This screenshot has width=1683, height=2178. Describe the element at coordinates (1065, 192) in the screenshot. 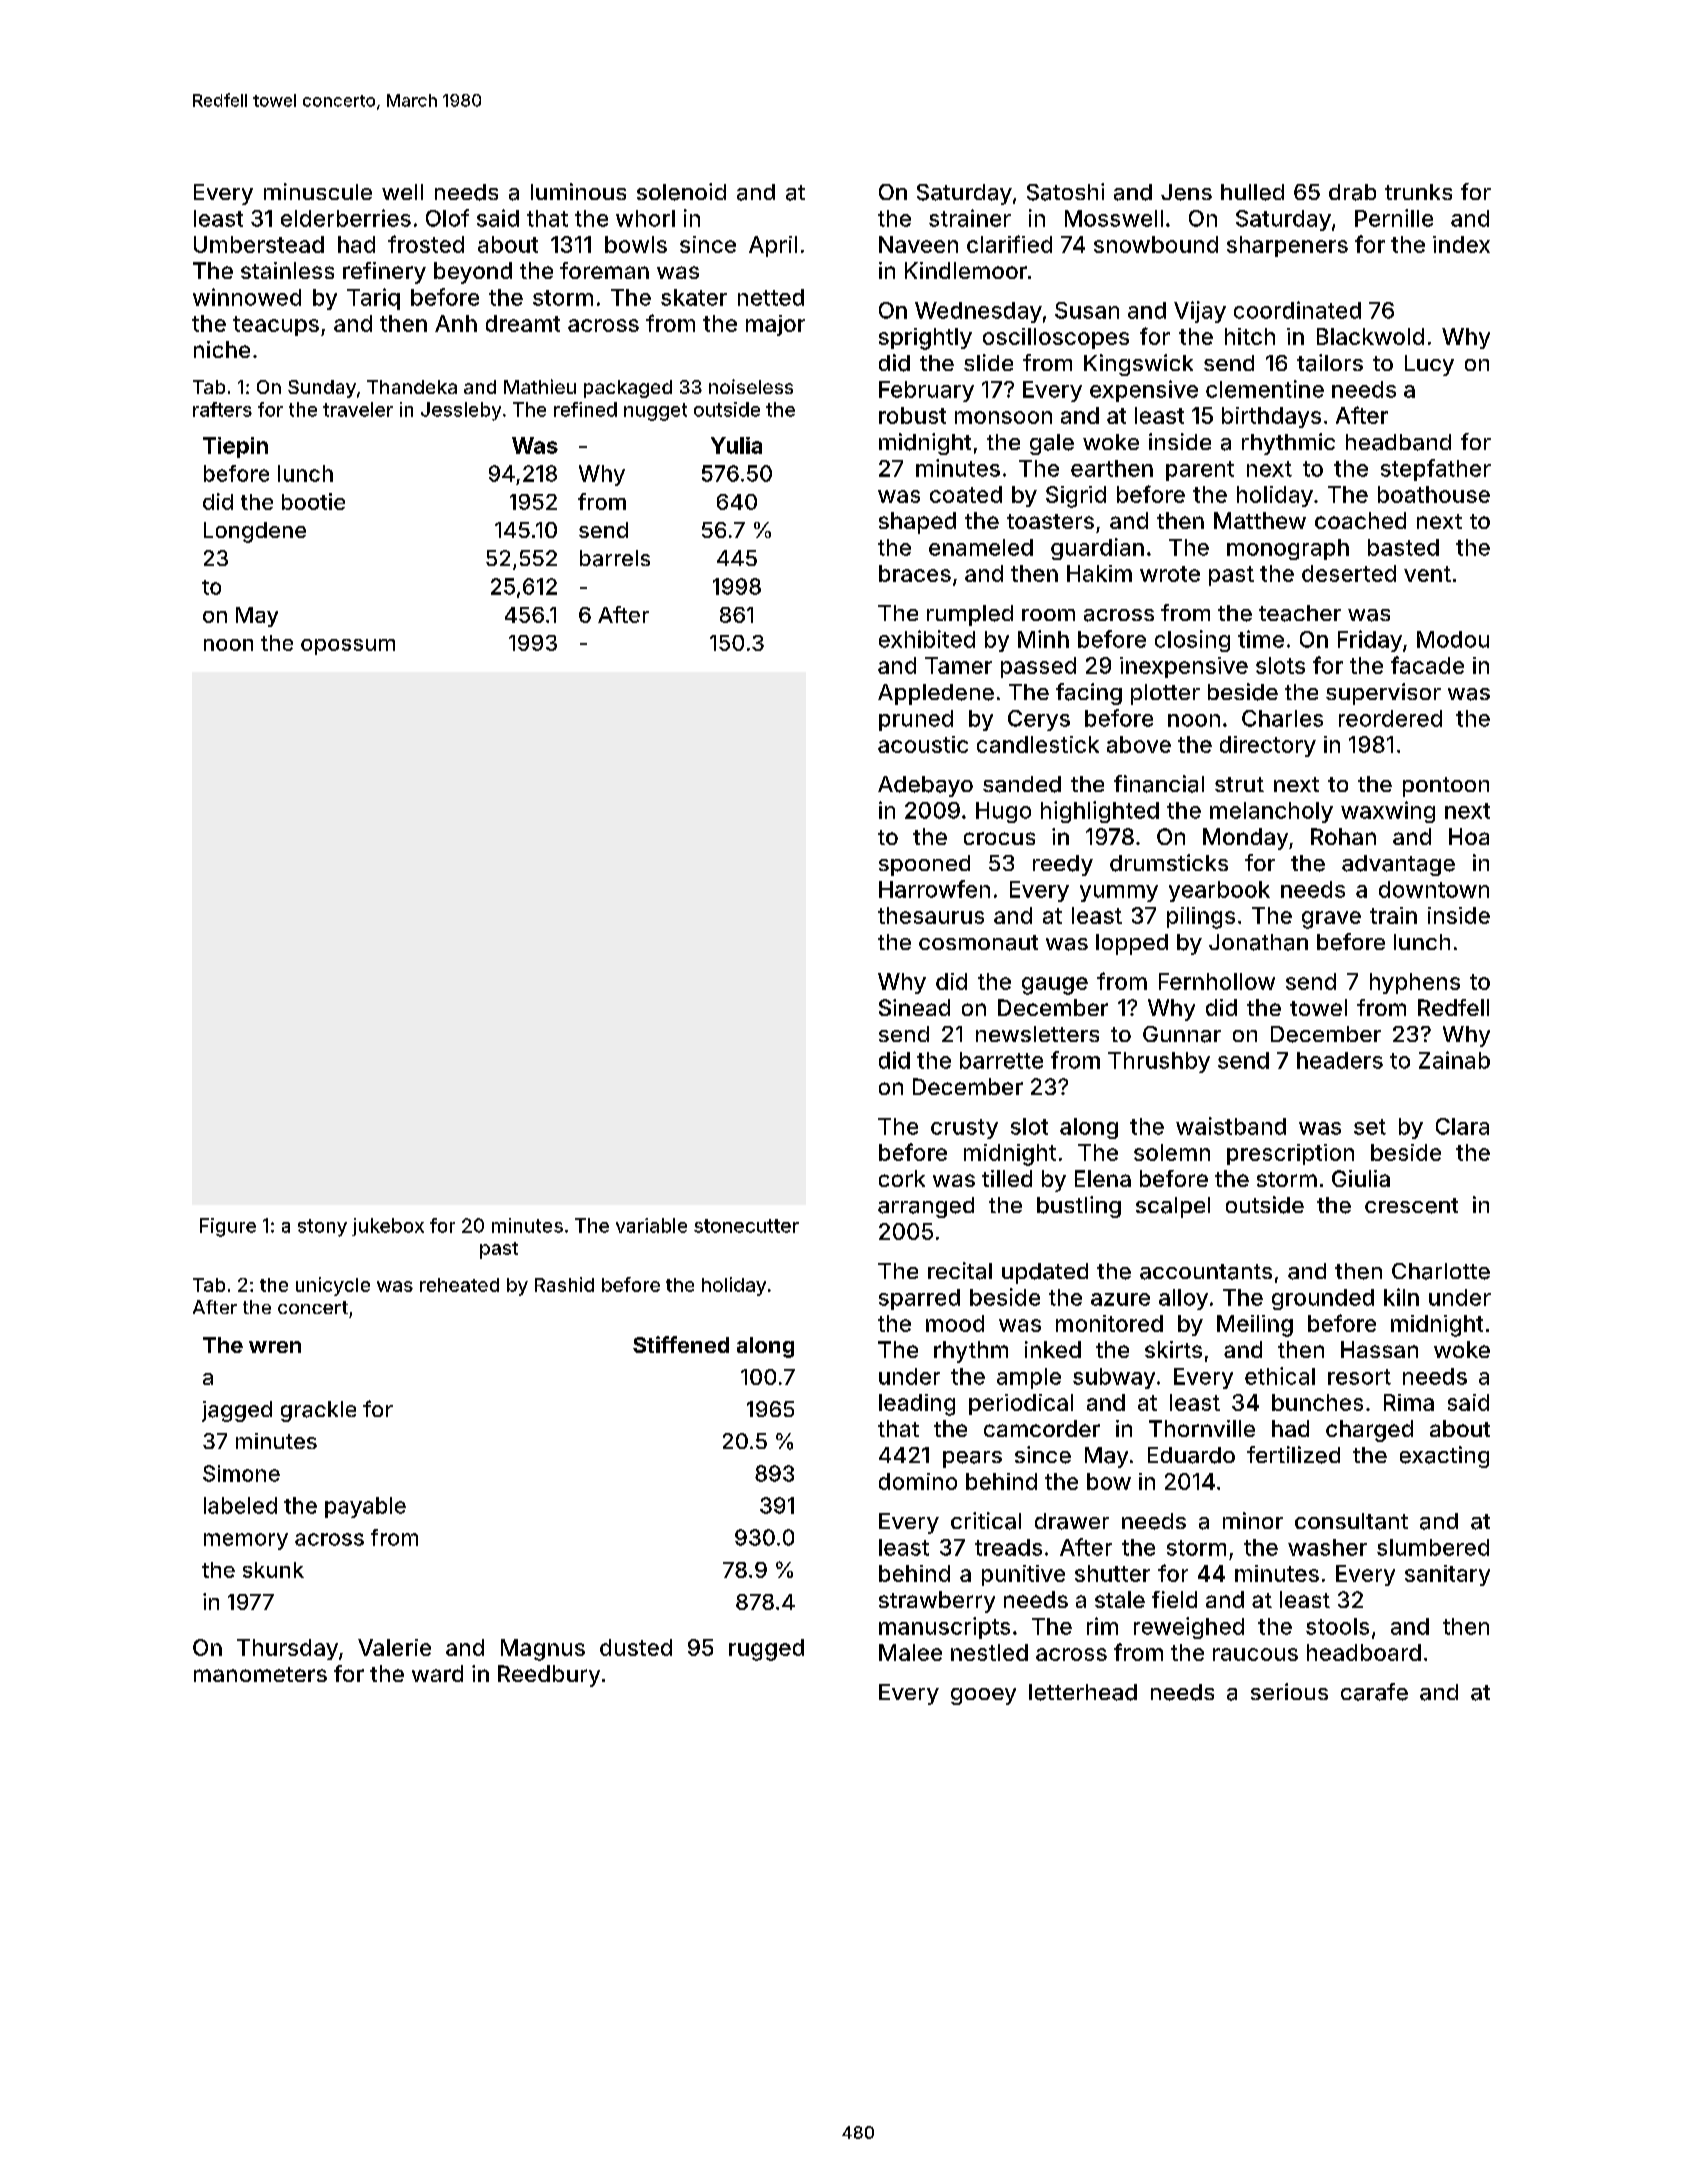

I see `Satoshi` at that location.
